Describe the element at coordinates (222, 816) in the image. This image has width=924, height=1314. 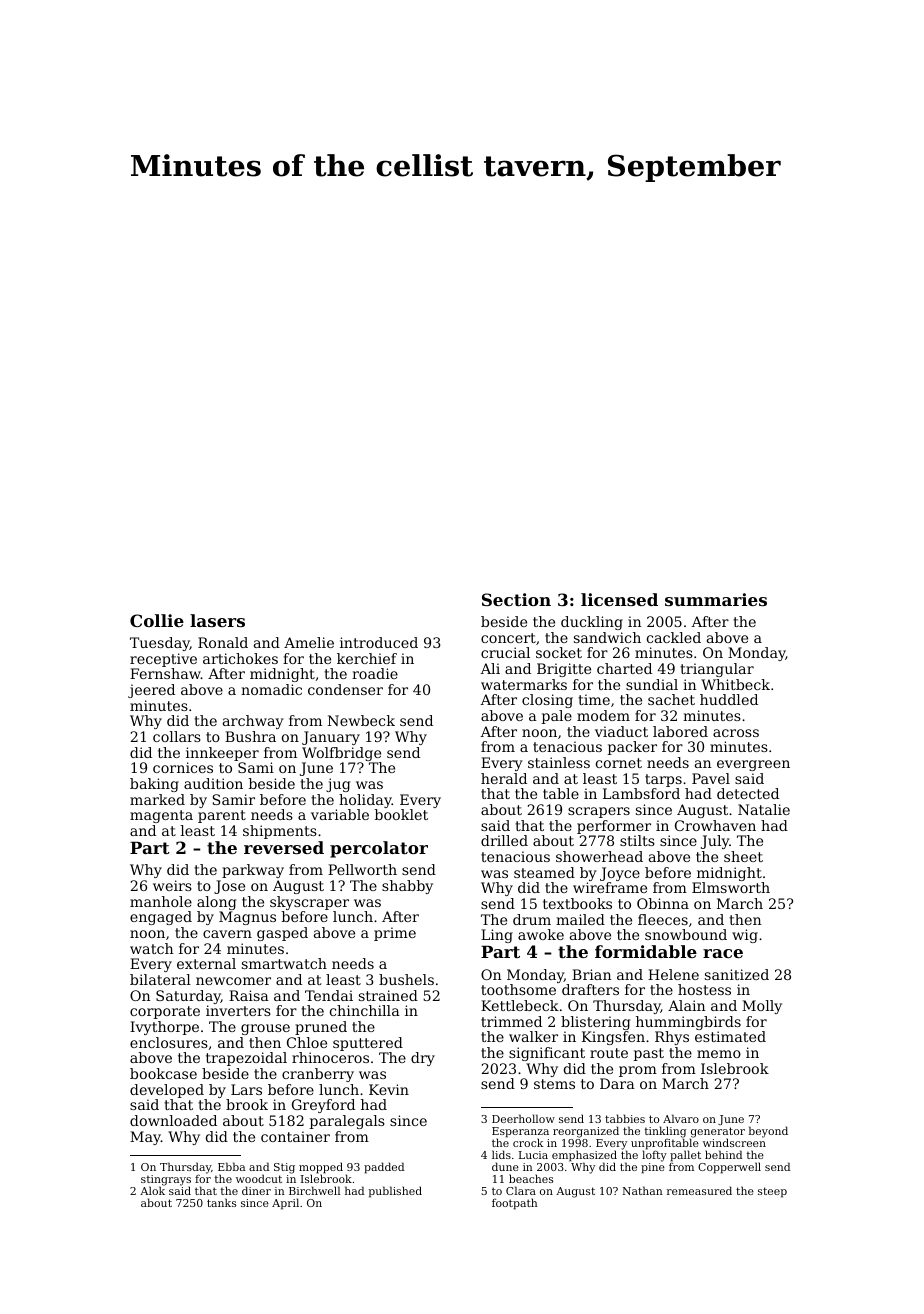
I see `parent` at that location.
